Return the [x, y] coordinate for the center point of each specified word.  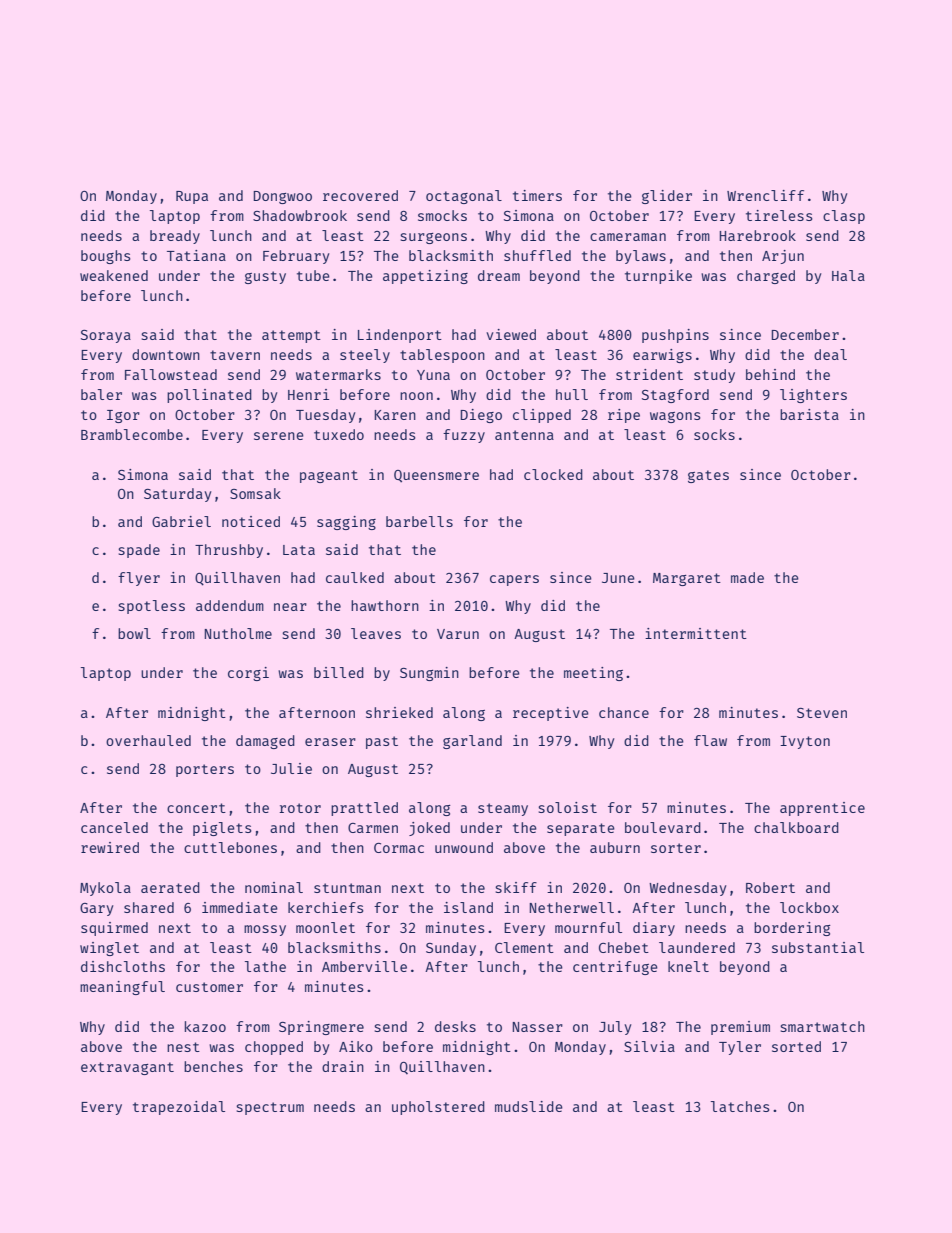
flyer [139, 579]
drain [343, 1066]
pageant [329, 476]
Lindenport [400, 336]
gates [708, 476]
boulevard [663, 827]
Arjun [783, 257]
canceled [114, 827]
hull [572, 394]
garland [472, 742]
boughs [106, 257]
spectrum [270, 1108]
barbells [419, 521]
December [805, 334]
